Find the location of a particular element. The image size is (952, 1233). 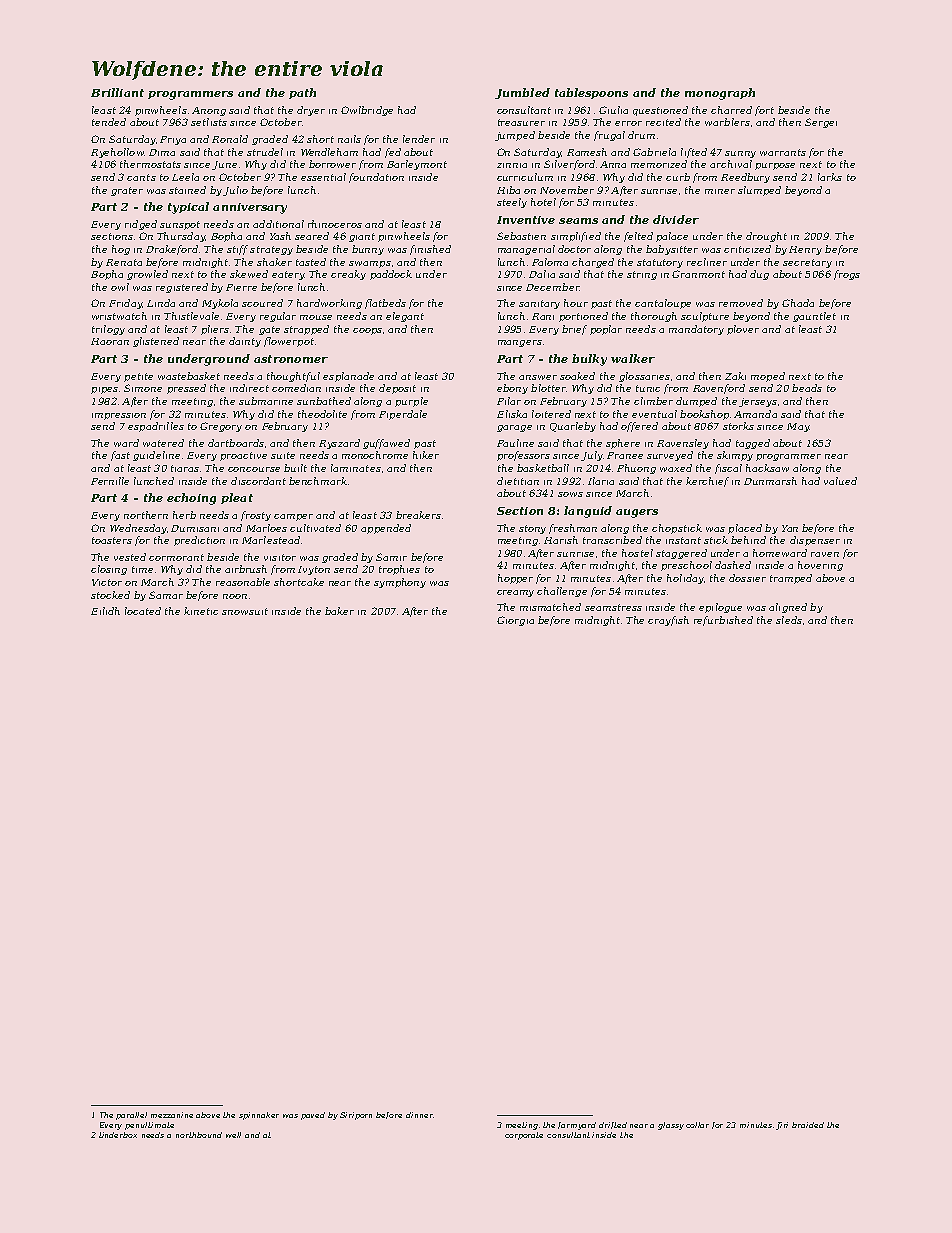

May is located at coordinates (798, 427).
